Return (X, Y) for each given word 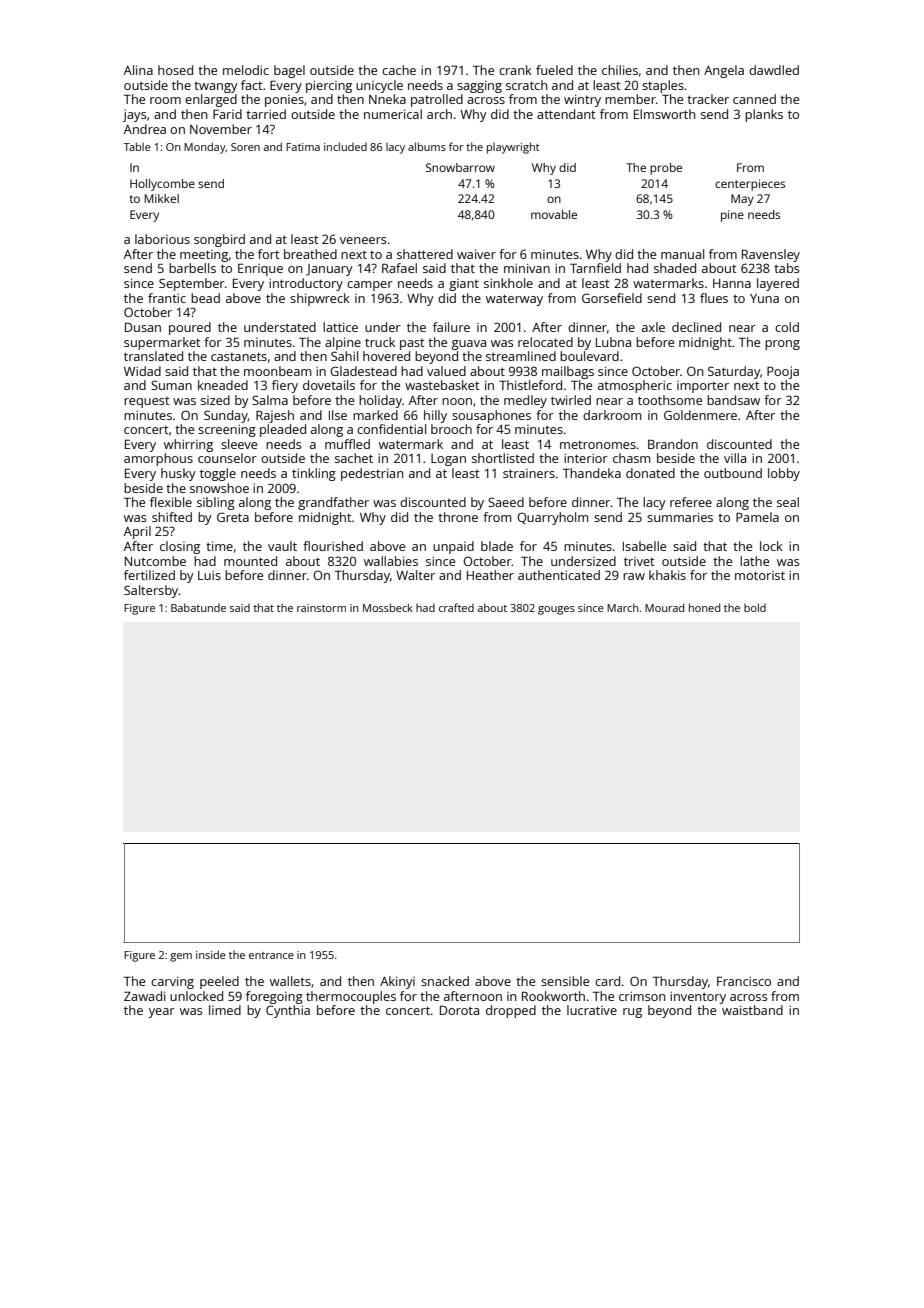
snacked (445, 981)
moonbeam (277, 371)
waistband (752, 1010)
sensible (565, 981)
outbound (733, 473)
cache (399, 70)
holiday (380, 401)
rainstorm (321, 608)
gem (181, 957)
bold (755, 607)
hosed (175, 70)
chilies (620, 70)
